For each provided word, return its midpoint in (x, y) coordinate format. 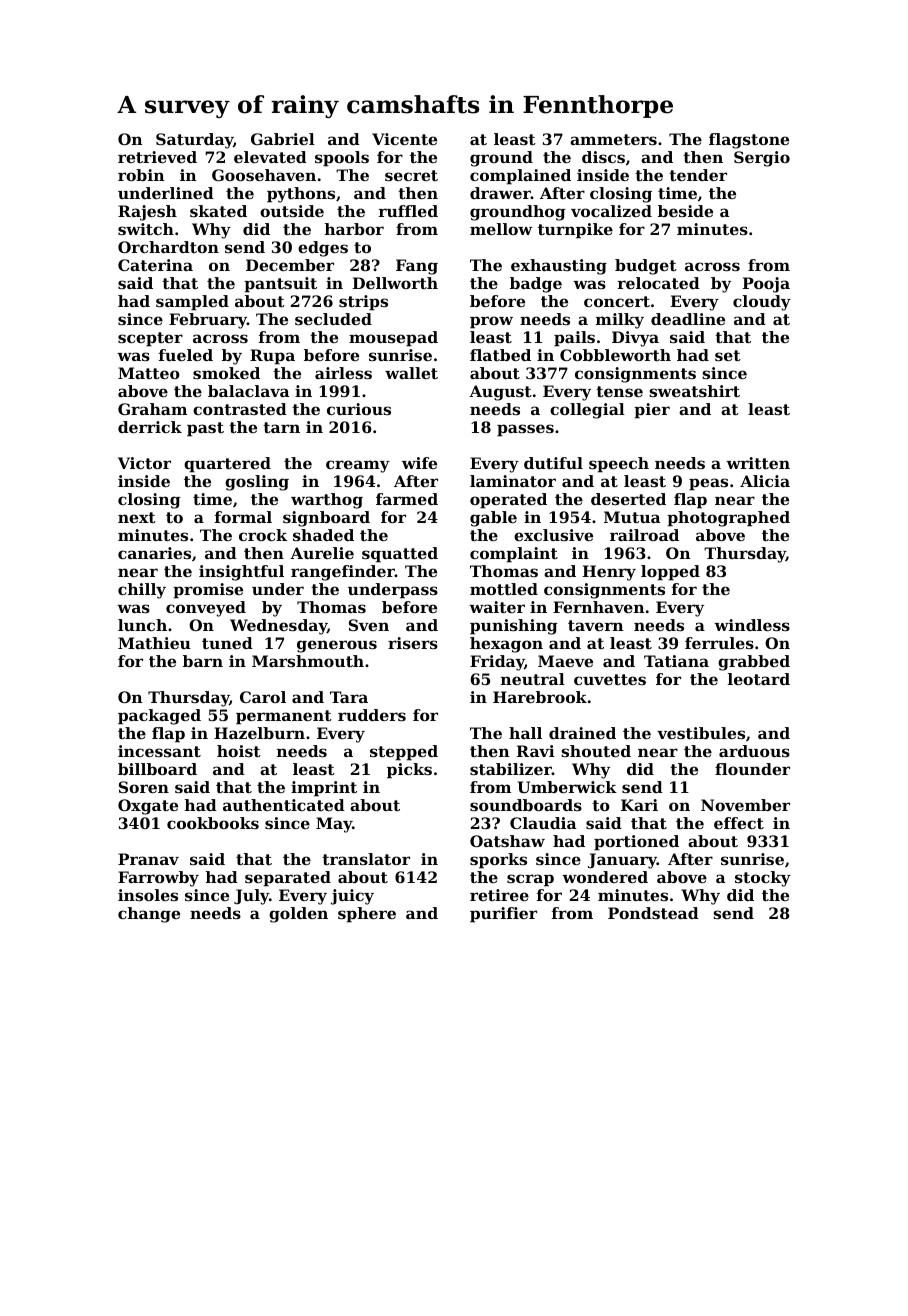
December (290, 265)
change (149, 915)
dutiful (553, 463)
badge (536, 285)
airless (343, 373)
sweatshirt (694, 391)
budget (646, 267)
